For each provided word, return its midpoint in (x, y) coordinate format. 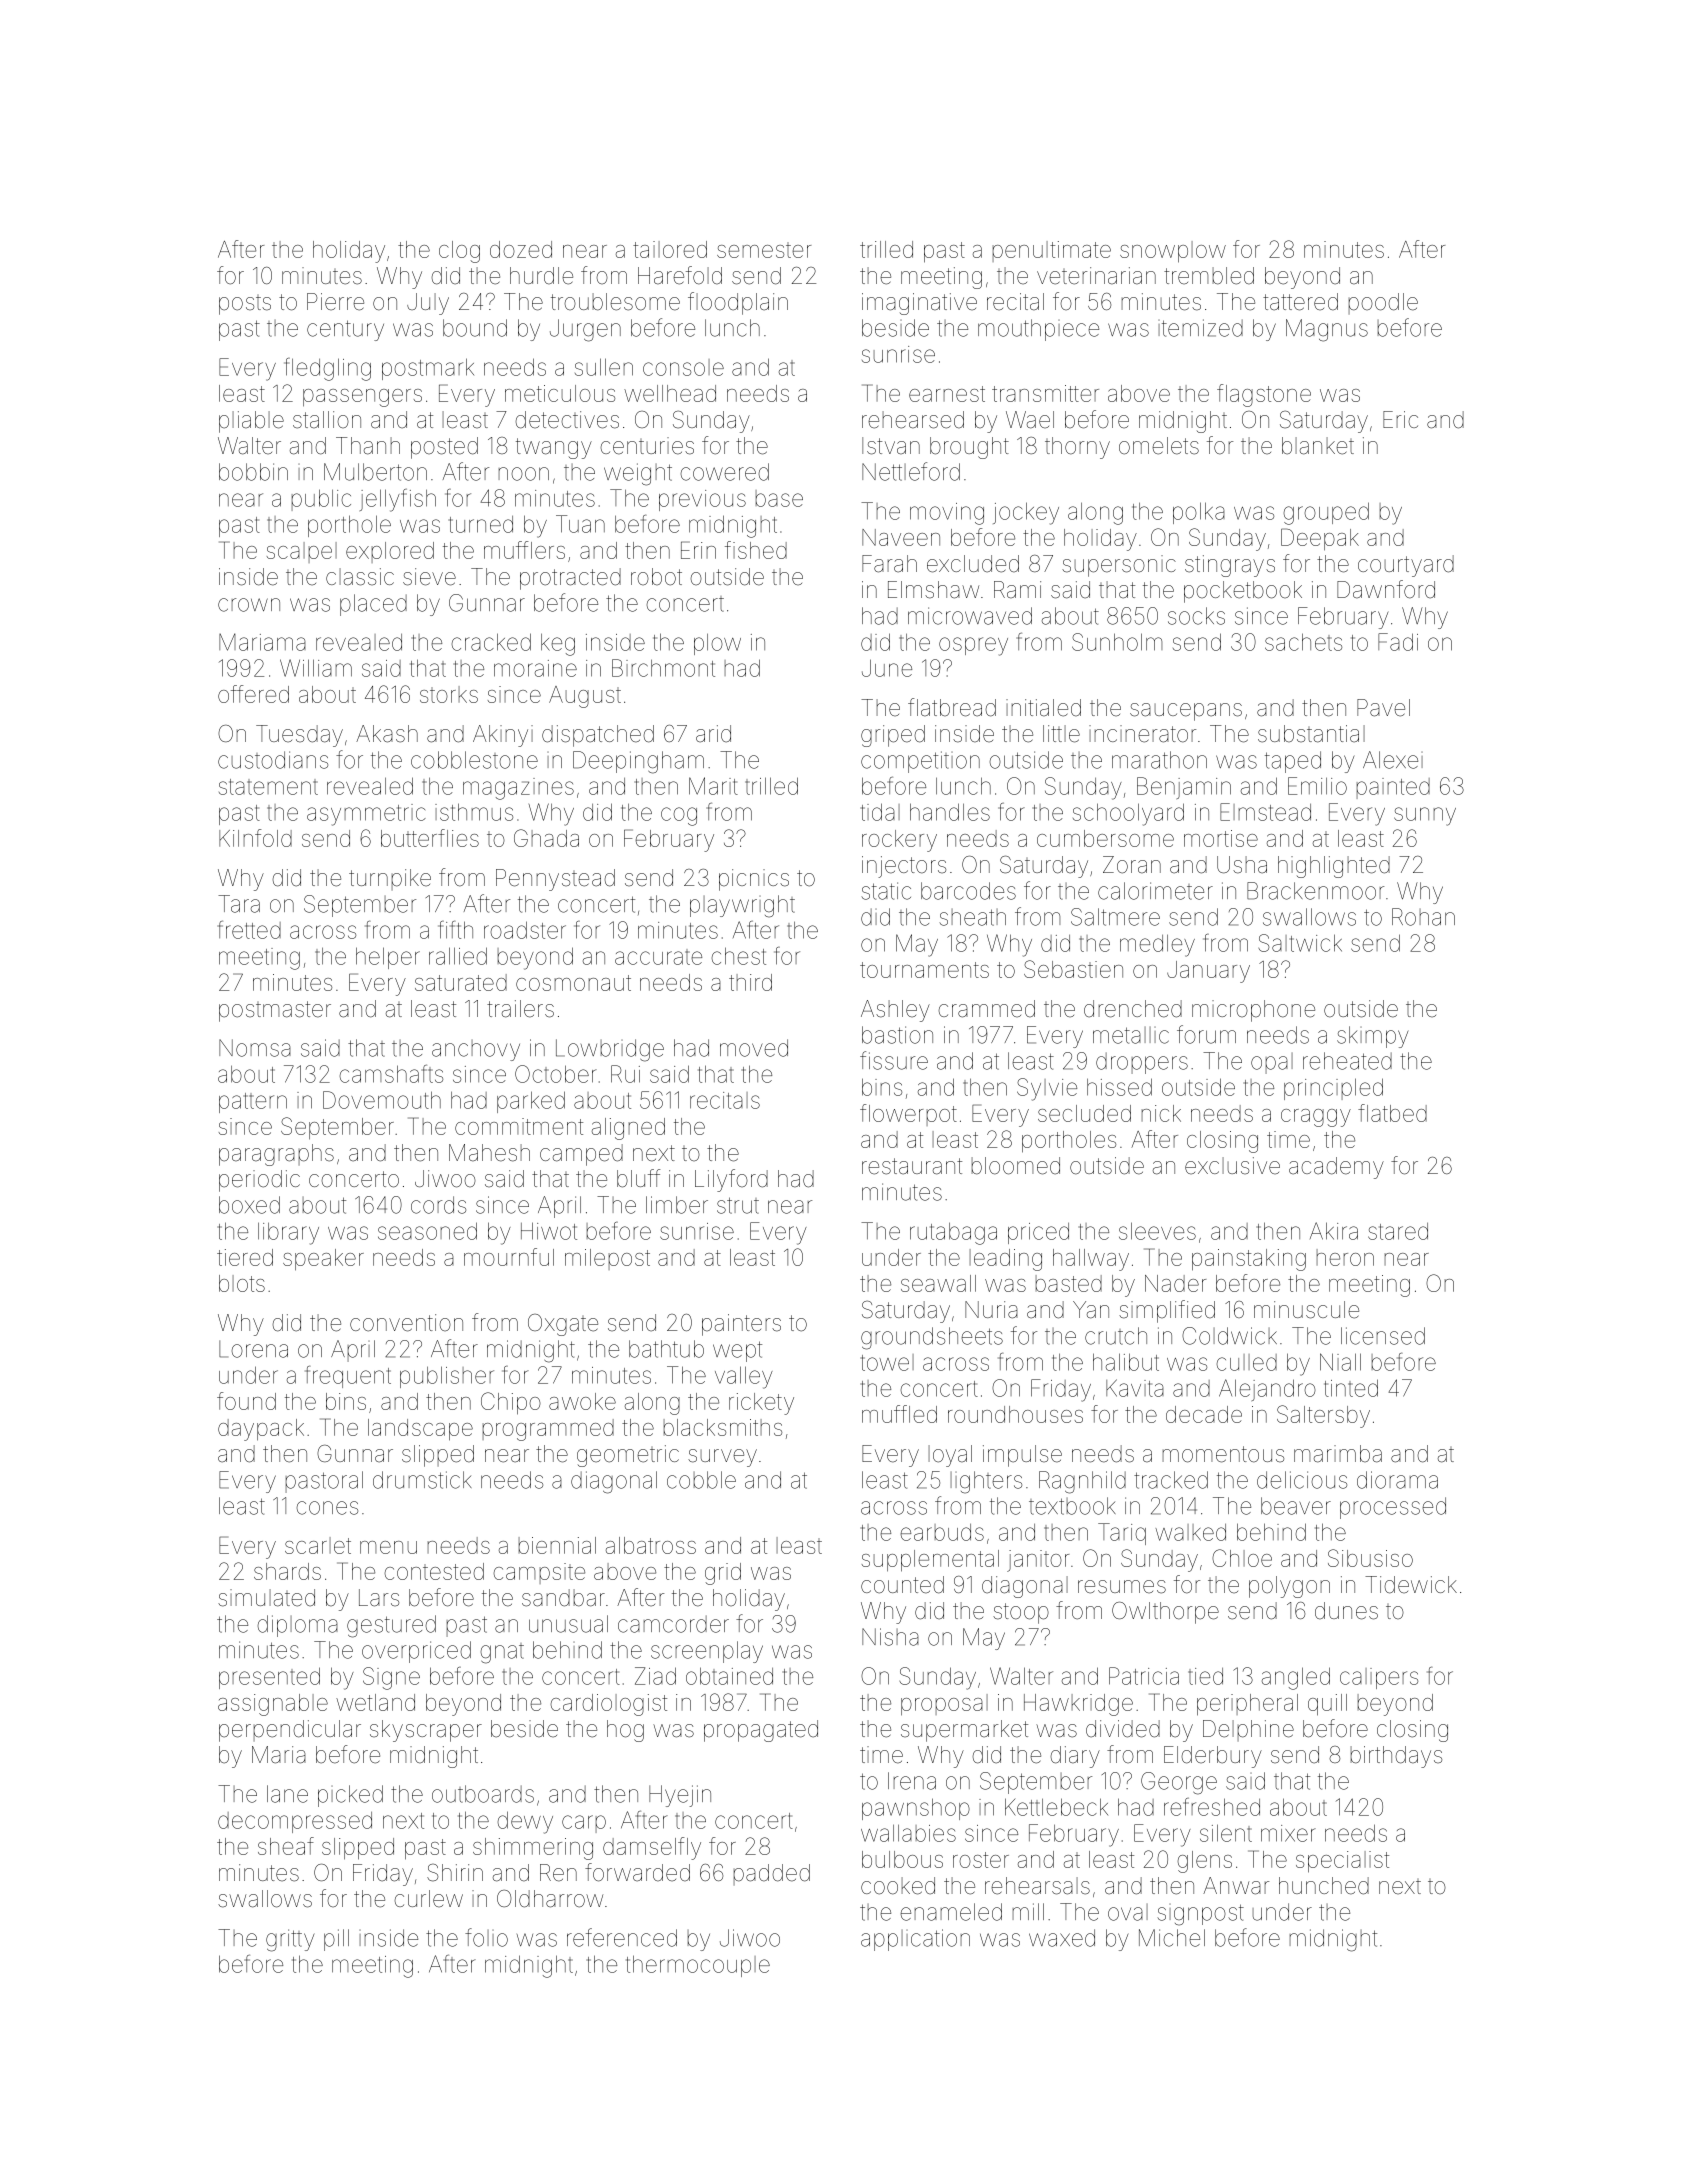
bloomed (1016, 1166)
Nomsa (255, 1048)
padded (772, 1874)
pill (336, 1940)
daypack (261, 1430)
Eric (1400, 419)
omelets (1159, 446)
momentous (1223, 1454)
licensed (1383, 1336)
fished (756, 550)
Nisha (890, 1637)
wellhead (670, 393)
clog (459, 252)
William (316, 668)
